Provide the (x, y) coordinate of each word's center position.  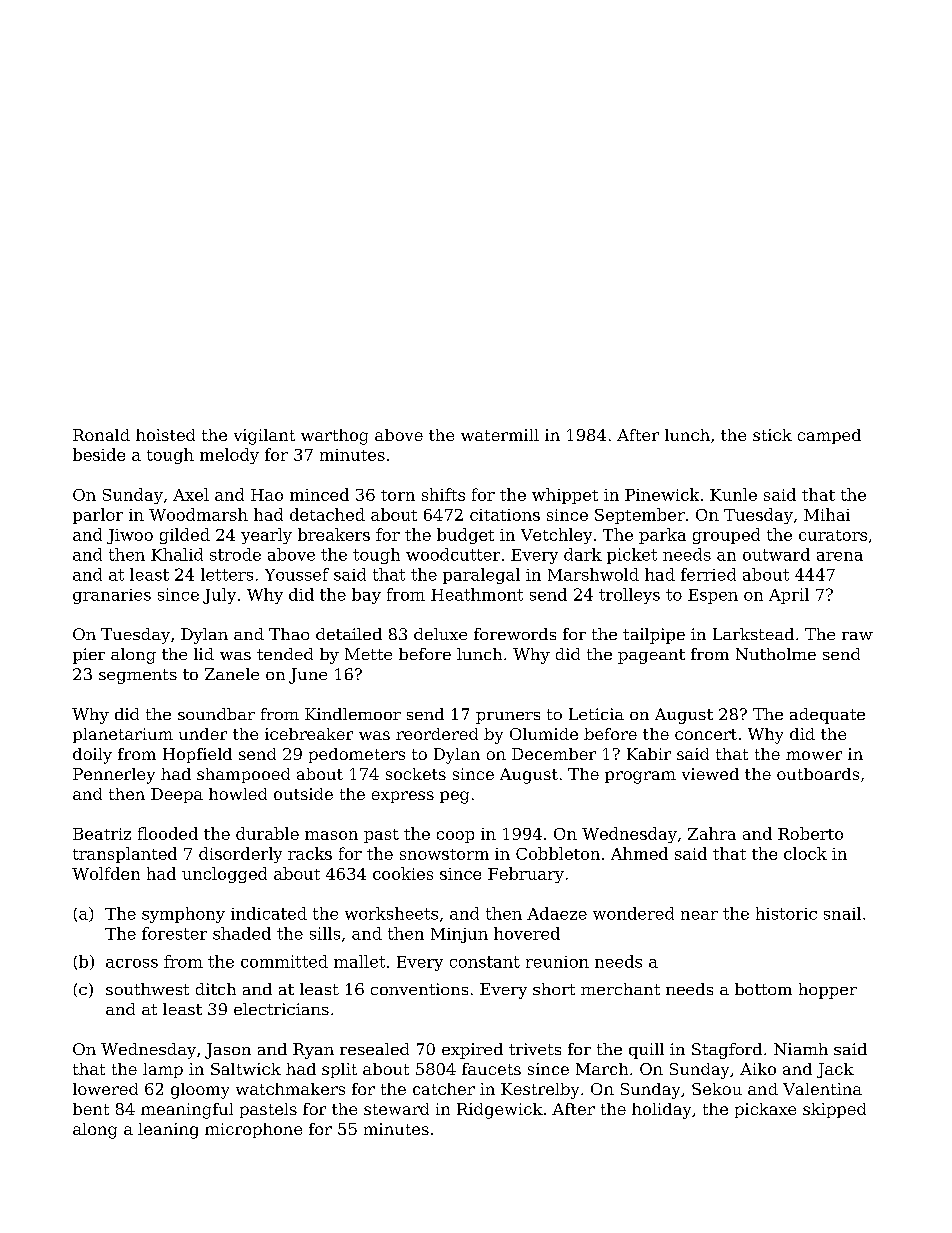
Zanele (232, 674)
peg (454, 797)
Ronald (101, 435)
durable (267, 833)
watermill (500, 435)
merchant (620, 989)
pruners (508, 718)
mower (814, 755)
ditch (216, 989)
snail (842, 913)
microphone (253, 1130)
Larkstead (753, 634)
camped (829, 436)
